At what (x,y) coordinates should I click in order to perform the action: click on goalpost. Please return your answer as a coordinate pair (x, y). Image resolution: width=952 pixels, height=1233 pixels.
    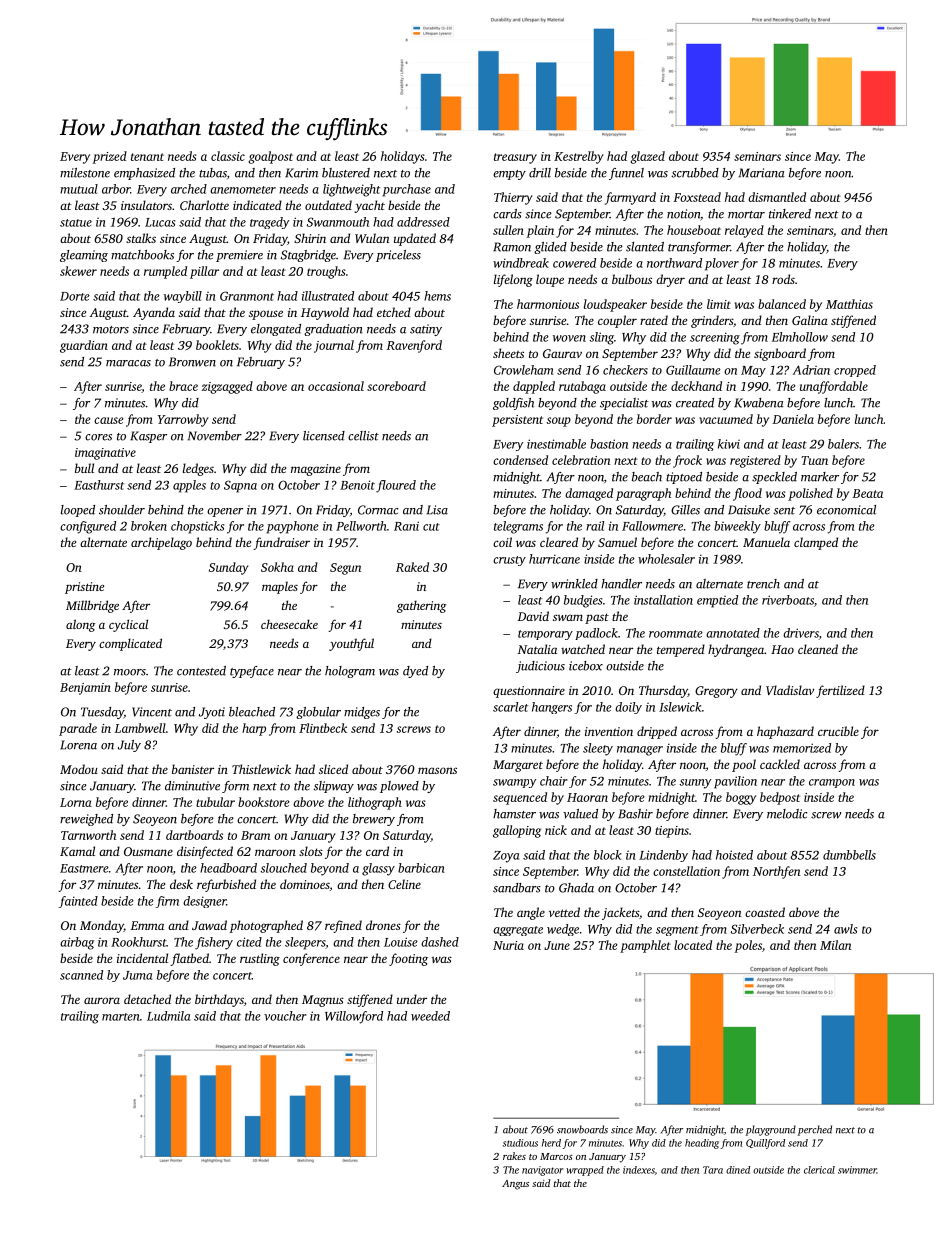
    Looking at the image, I should click on (270, 157).
